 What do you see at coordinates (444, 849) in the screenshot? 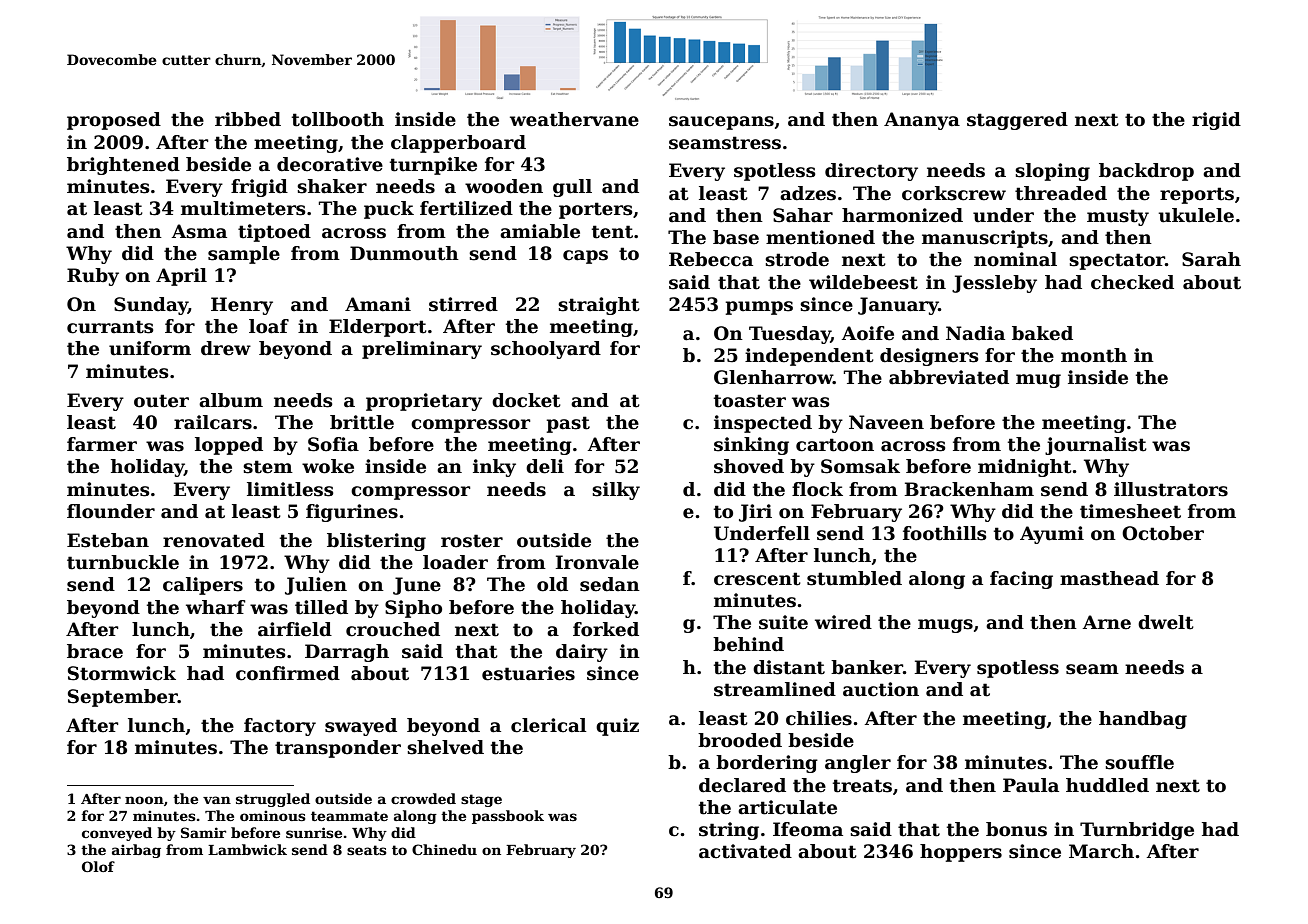
I see `Chinedu` at bounding box center [444, 849].
